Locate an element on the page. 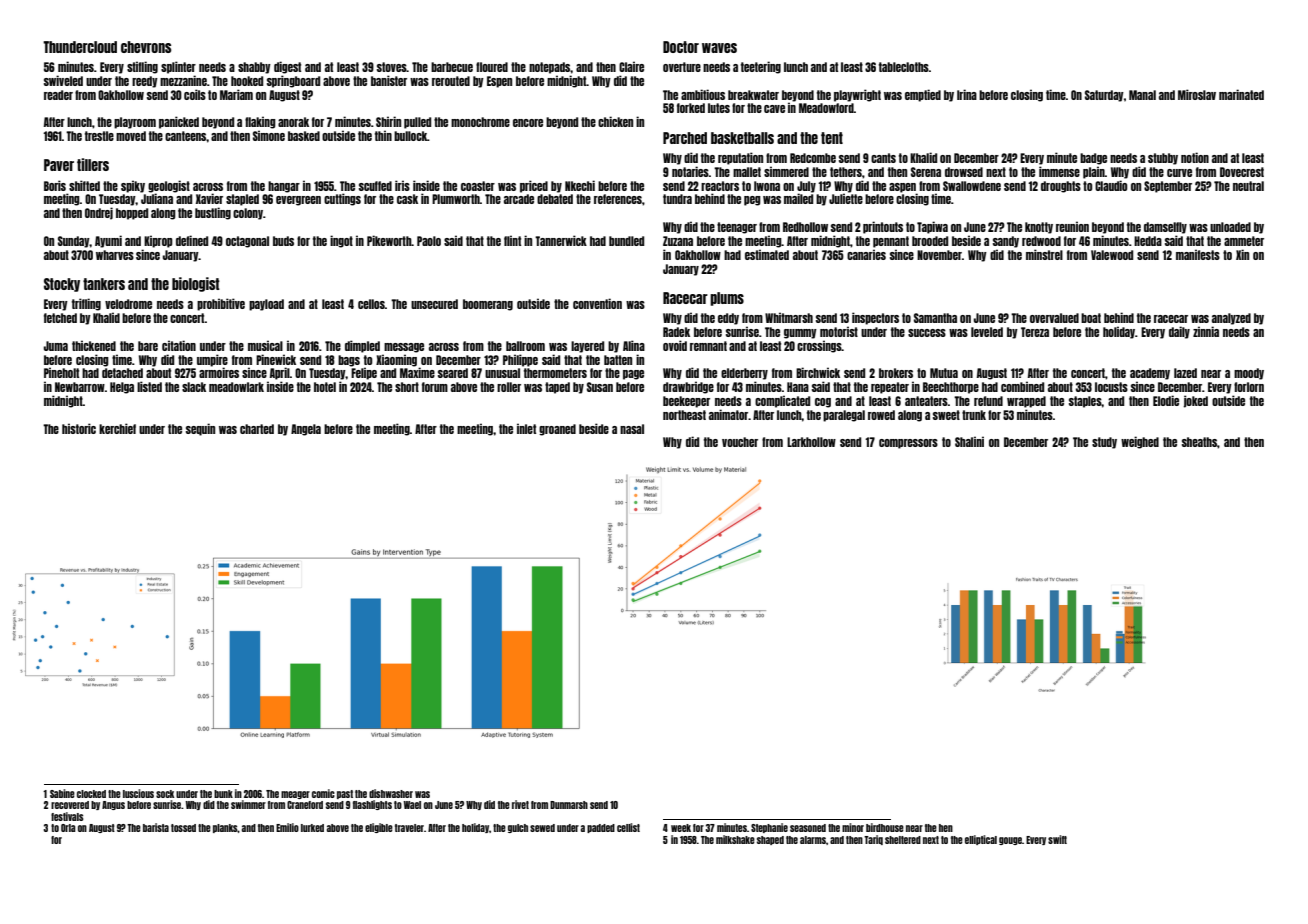 The height and width of the image is (924, 1308). locusts is located at coordinates (1111, 387).
